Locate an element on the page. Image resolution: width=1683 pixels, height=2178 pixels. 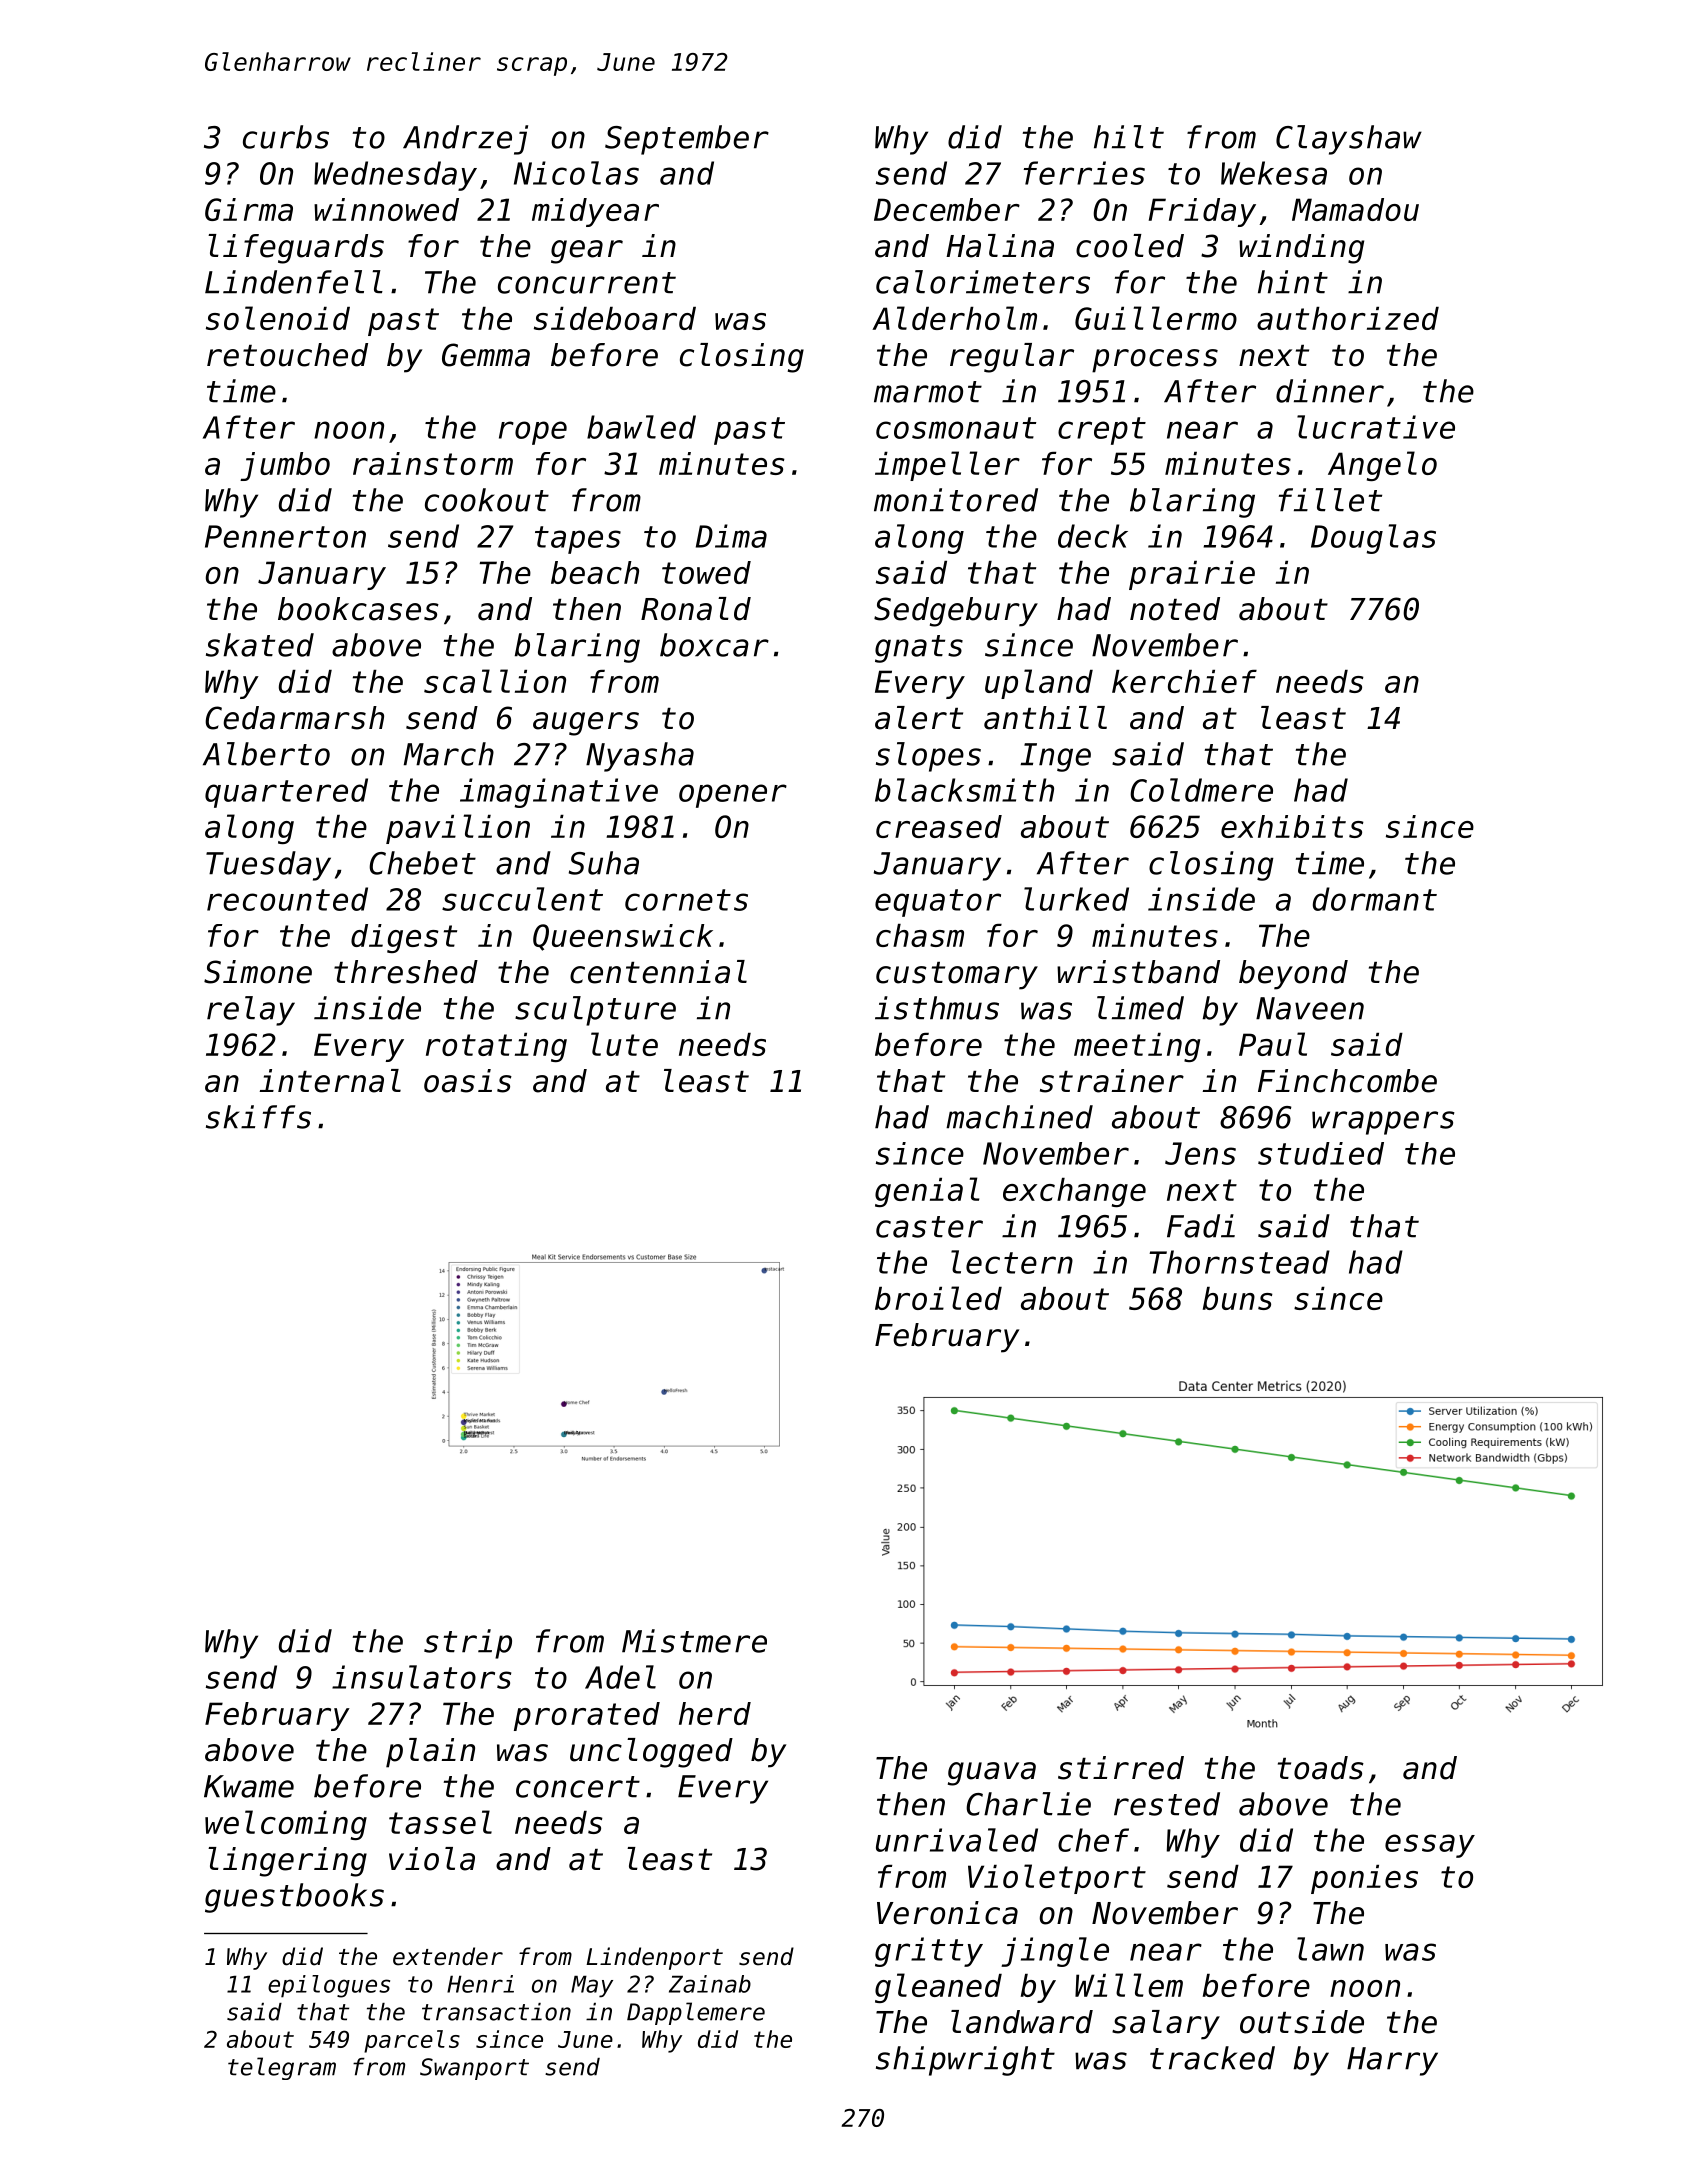
telegram is located at coordinates (282, 2068).
